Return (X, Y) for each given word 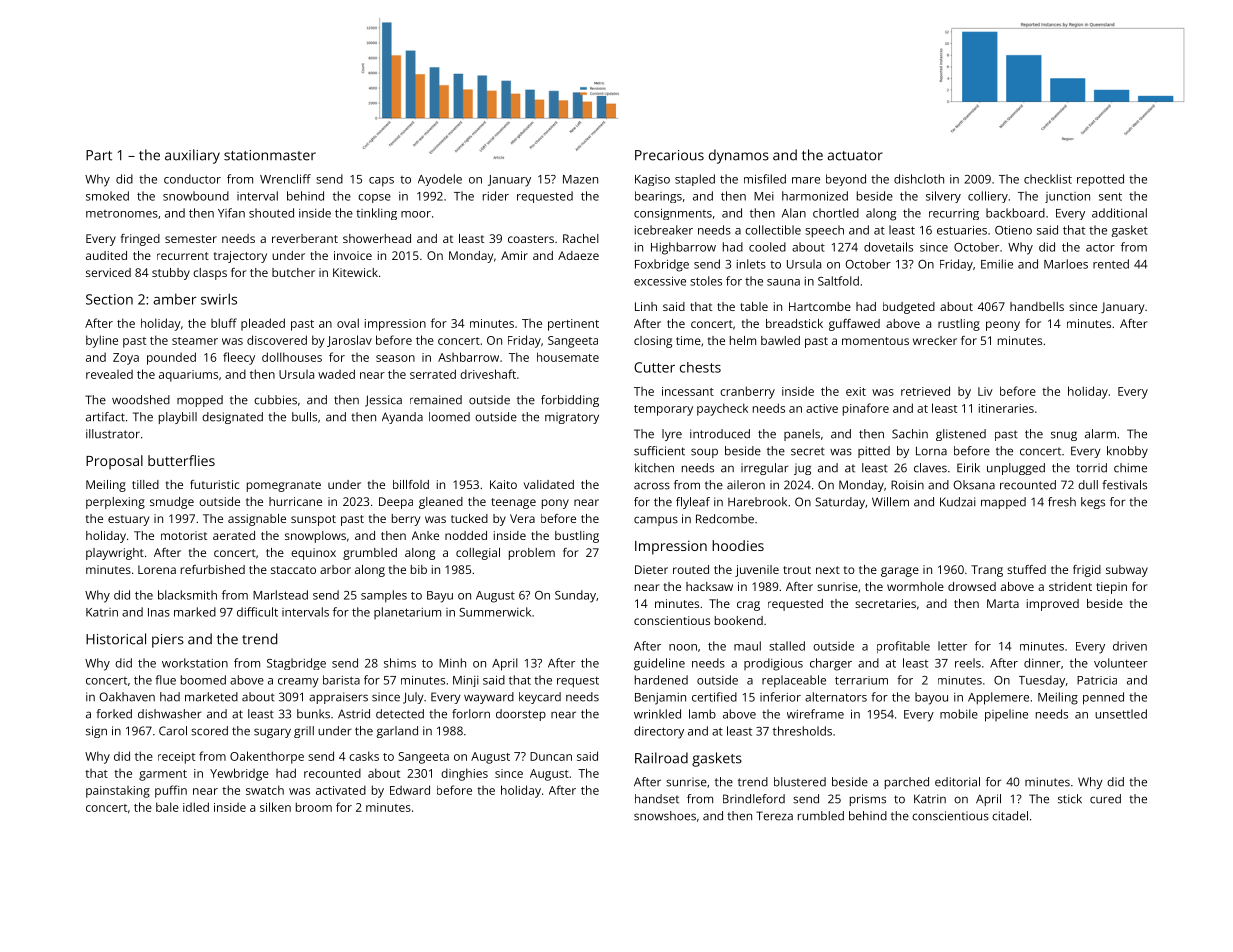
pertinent (573, 325)
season (395, 358)
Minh (452, 663)
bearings (658, 197)
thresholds (802, 731)
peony (1003, 326)
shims (400, 663)
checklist (1048, 179)
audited (106, 255)
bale (167, 807)
